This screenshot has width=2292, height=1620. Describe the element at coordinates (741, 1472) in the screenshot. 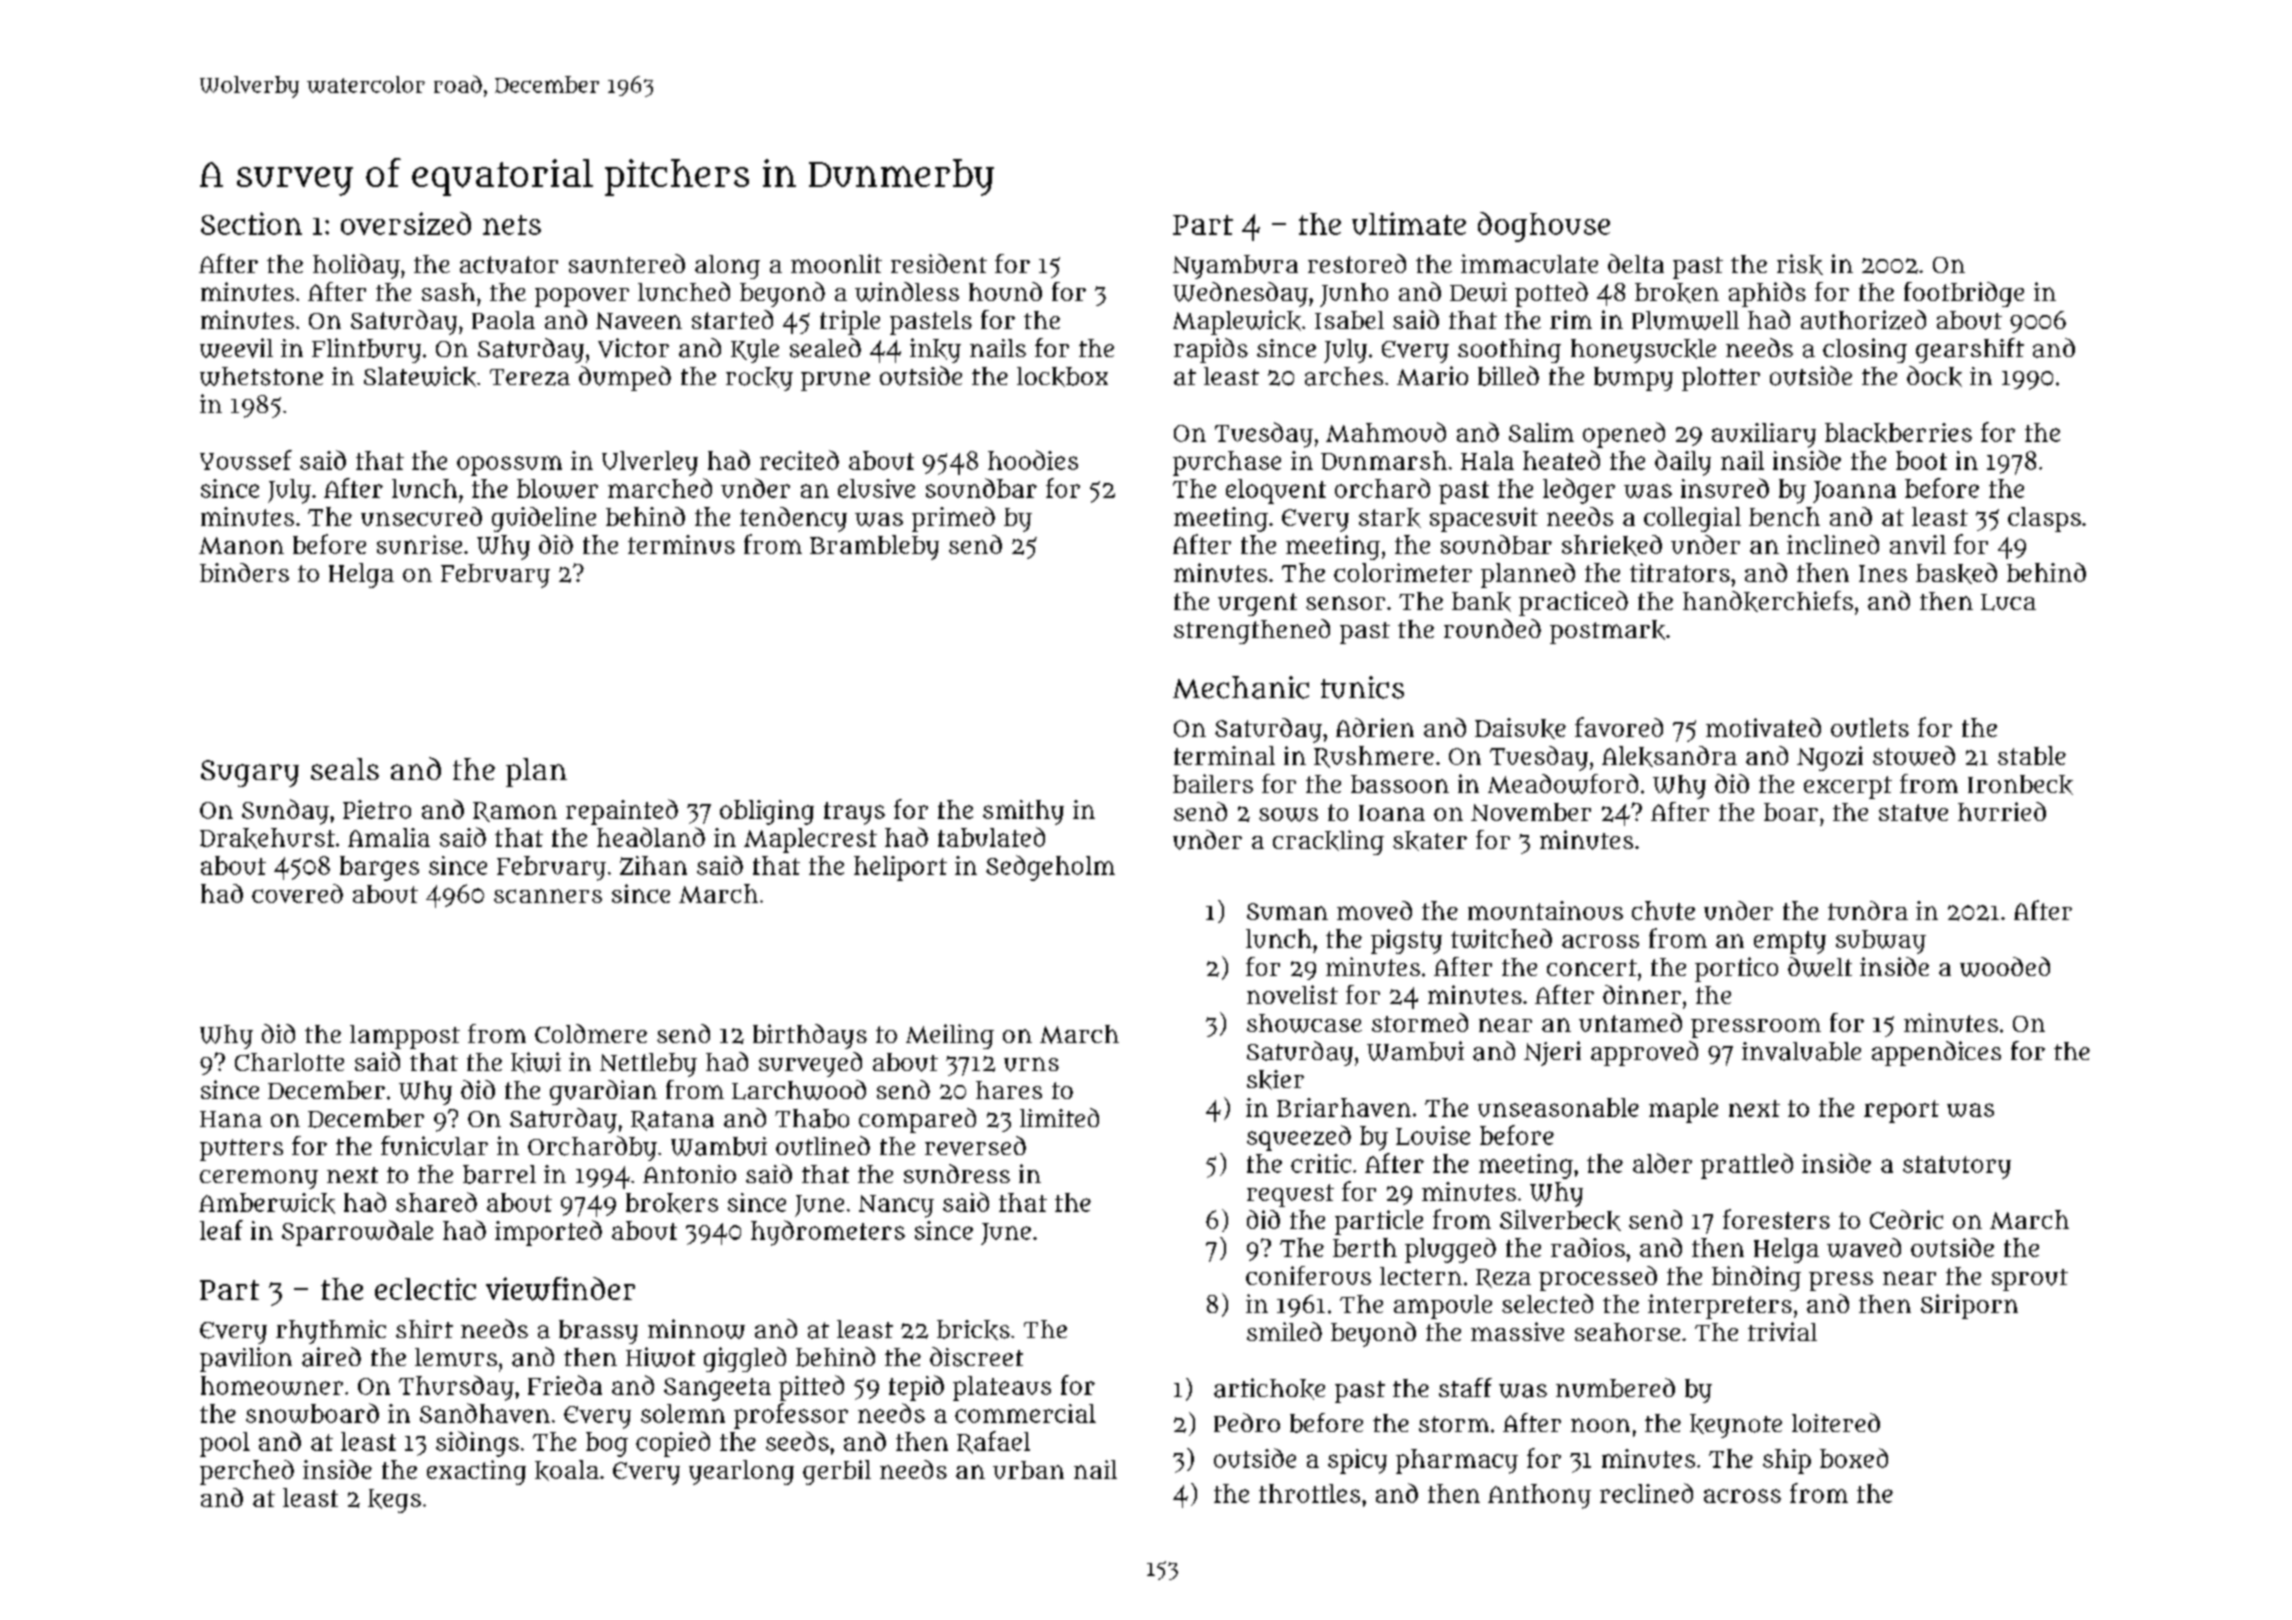

I see `yearlong` at that location.
